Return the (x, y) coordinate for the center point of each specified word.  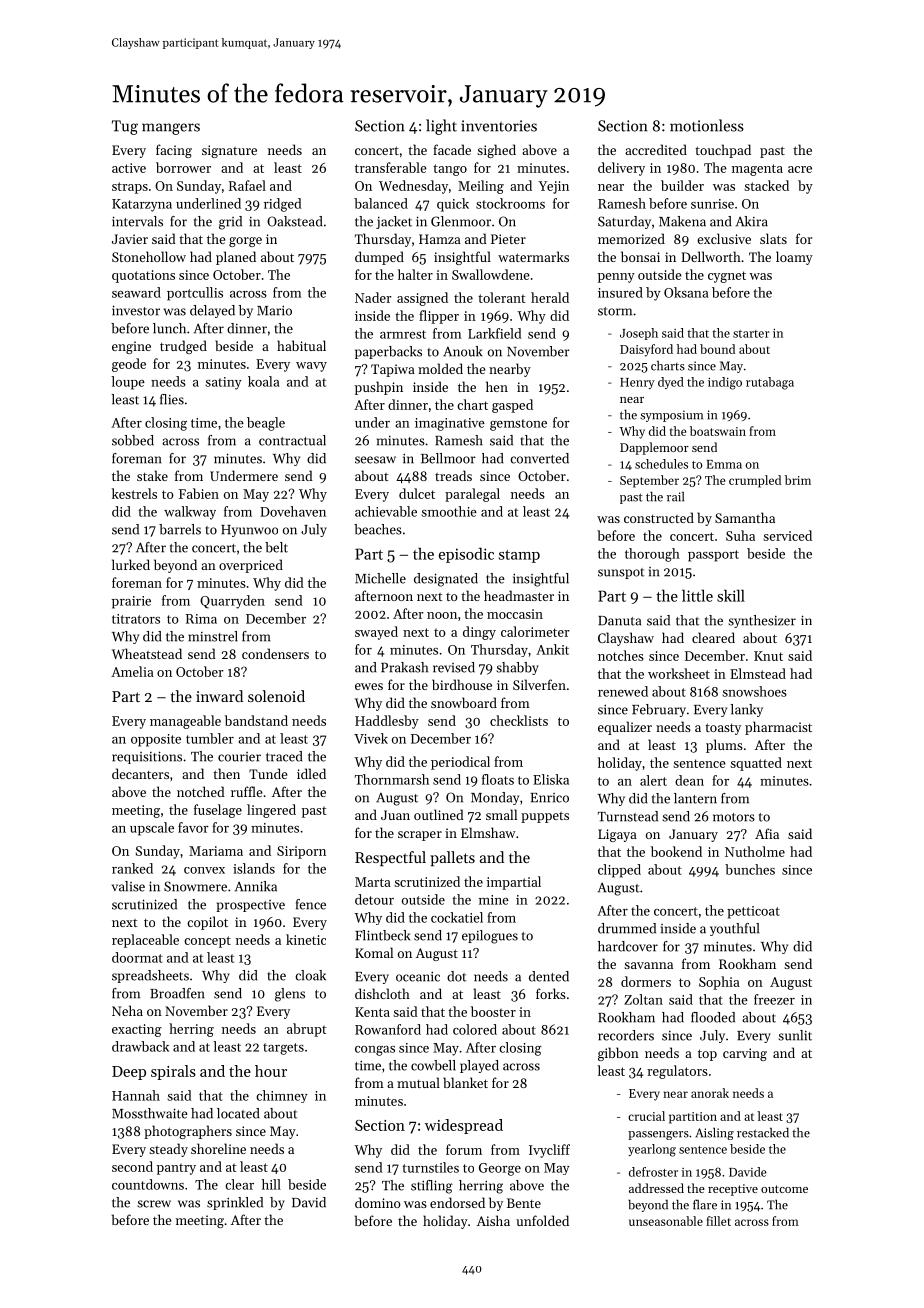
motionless (707, 125)
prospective (251, 906)
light (441, 127)
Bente (524, 1203)
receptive (733, 1190)
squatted (756, 764)
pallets (452, 858)
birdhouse (462, 684)
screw (154, 1204)
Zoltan (643, 999)
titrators (136, 619)
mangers (171, 129)
